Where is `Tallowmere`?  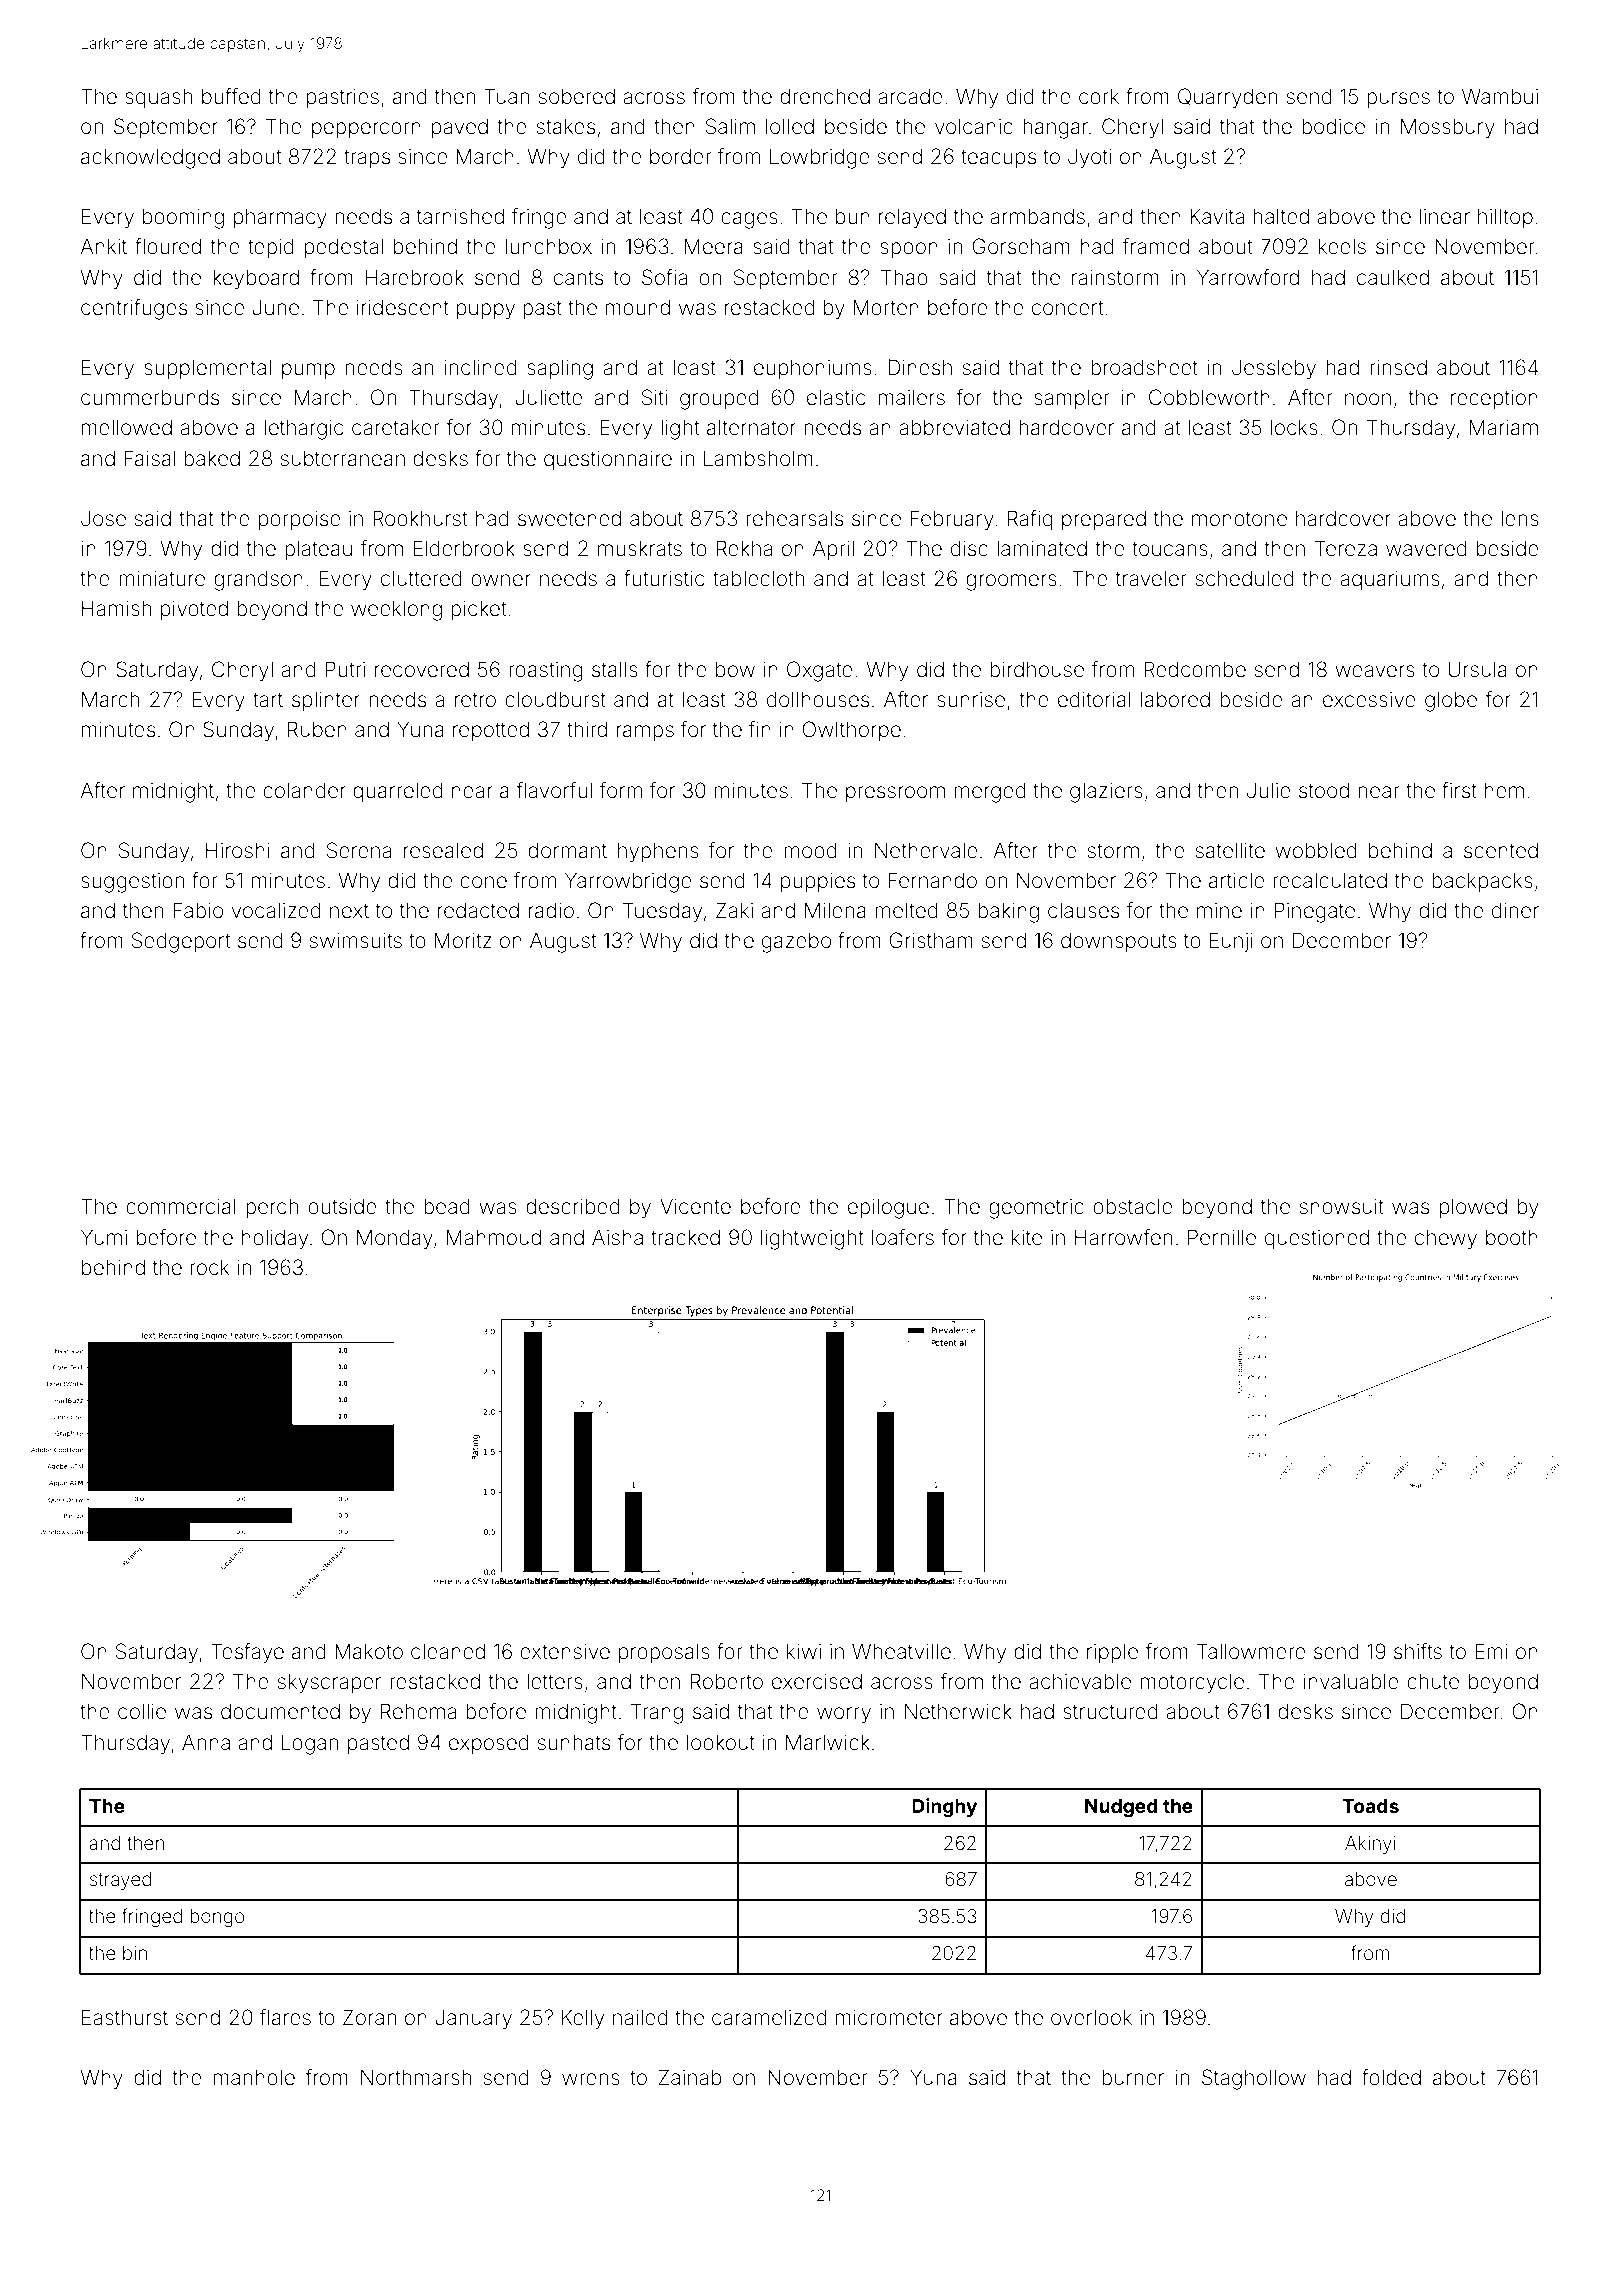
Tallowmere is located at coordinates (1251, 1651).
